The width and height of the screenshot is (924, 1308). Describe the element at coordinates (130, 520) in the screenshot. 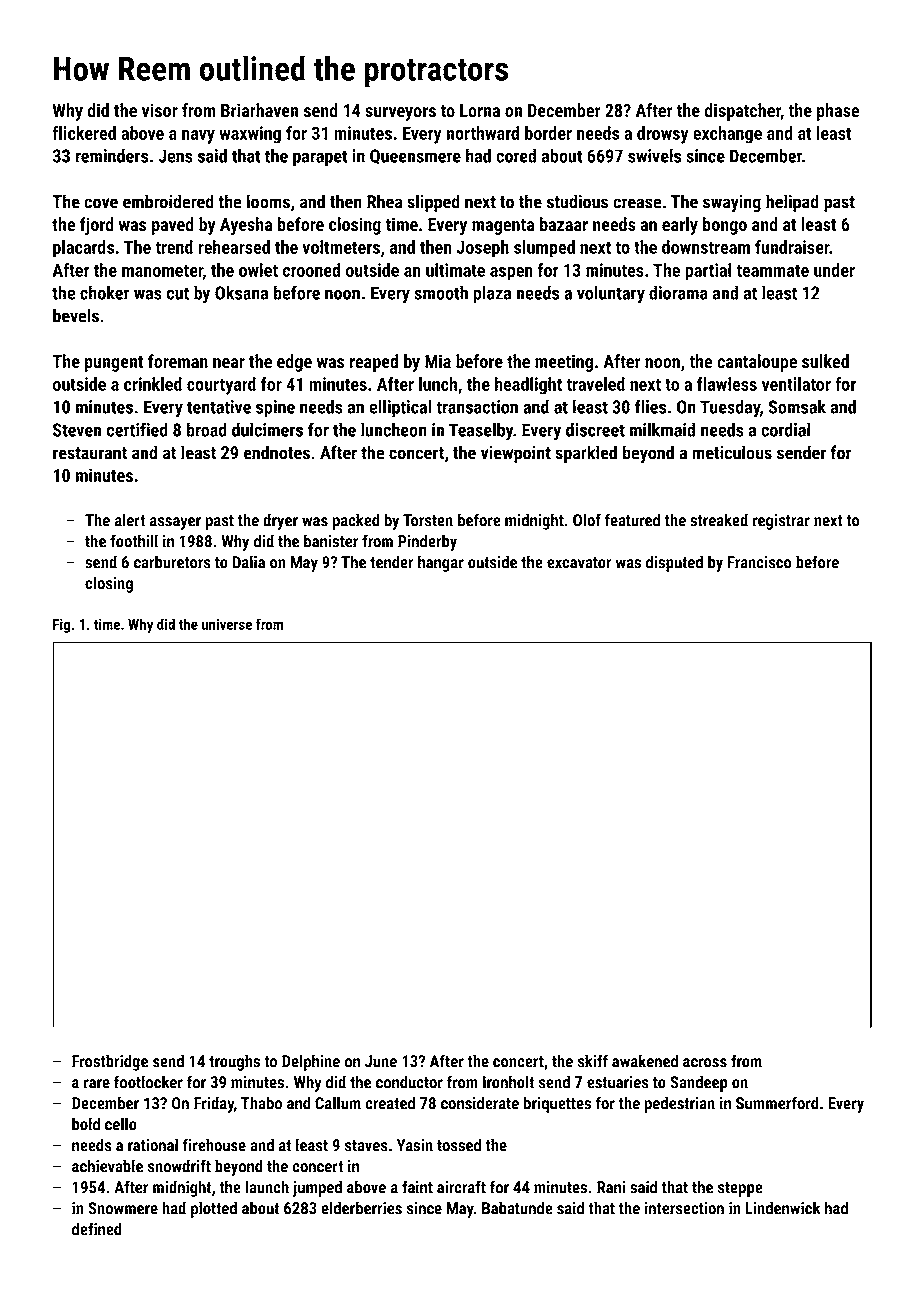

I see `alert` at that location.
